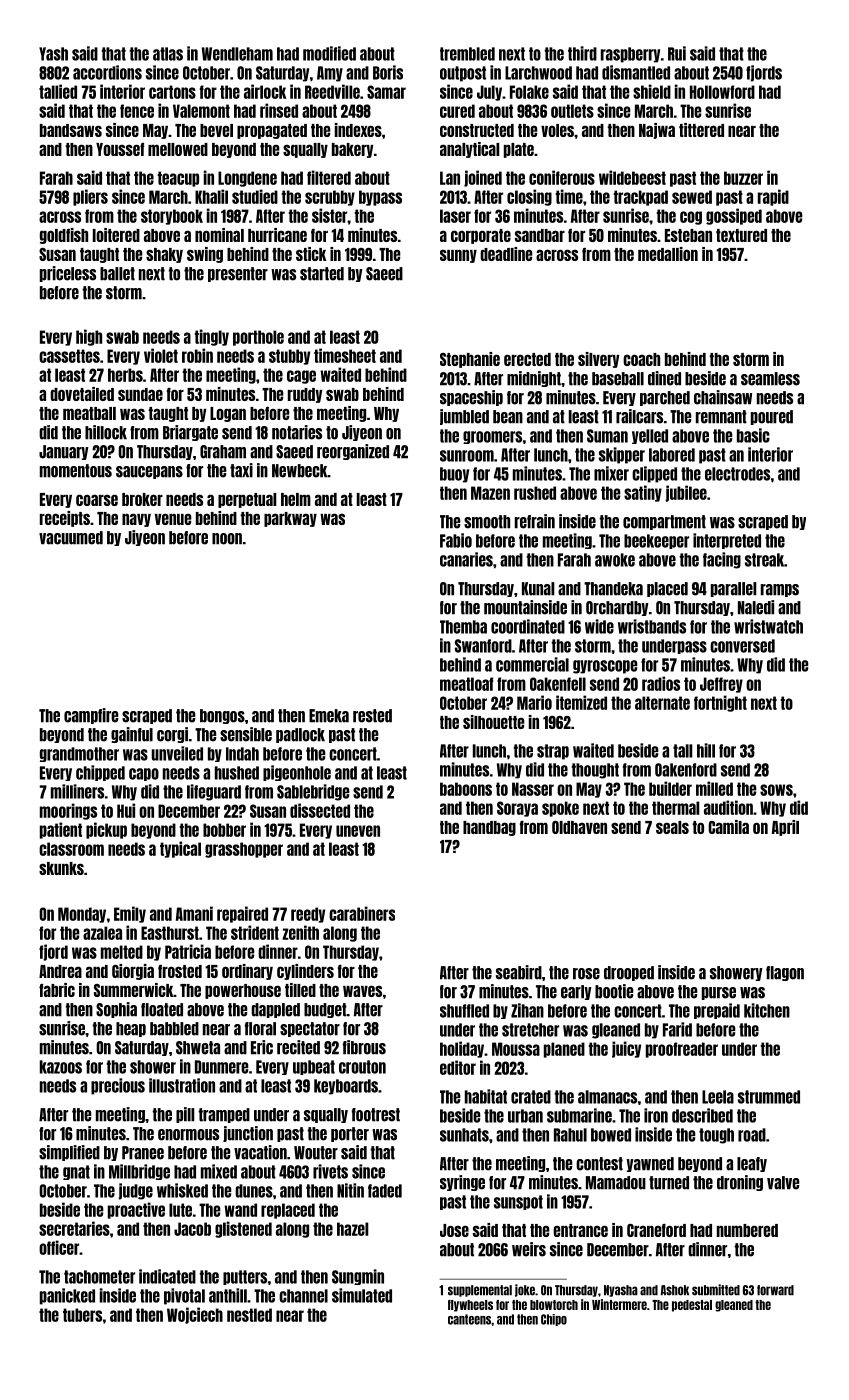 The height and width of the document is (1400, 849). I want to click on fibrous, so click(364, 1047).
